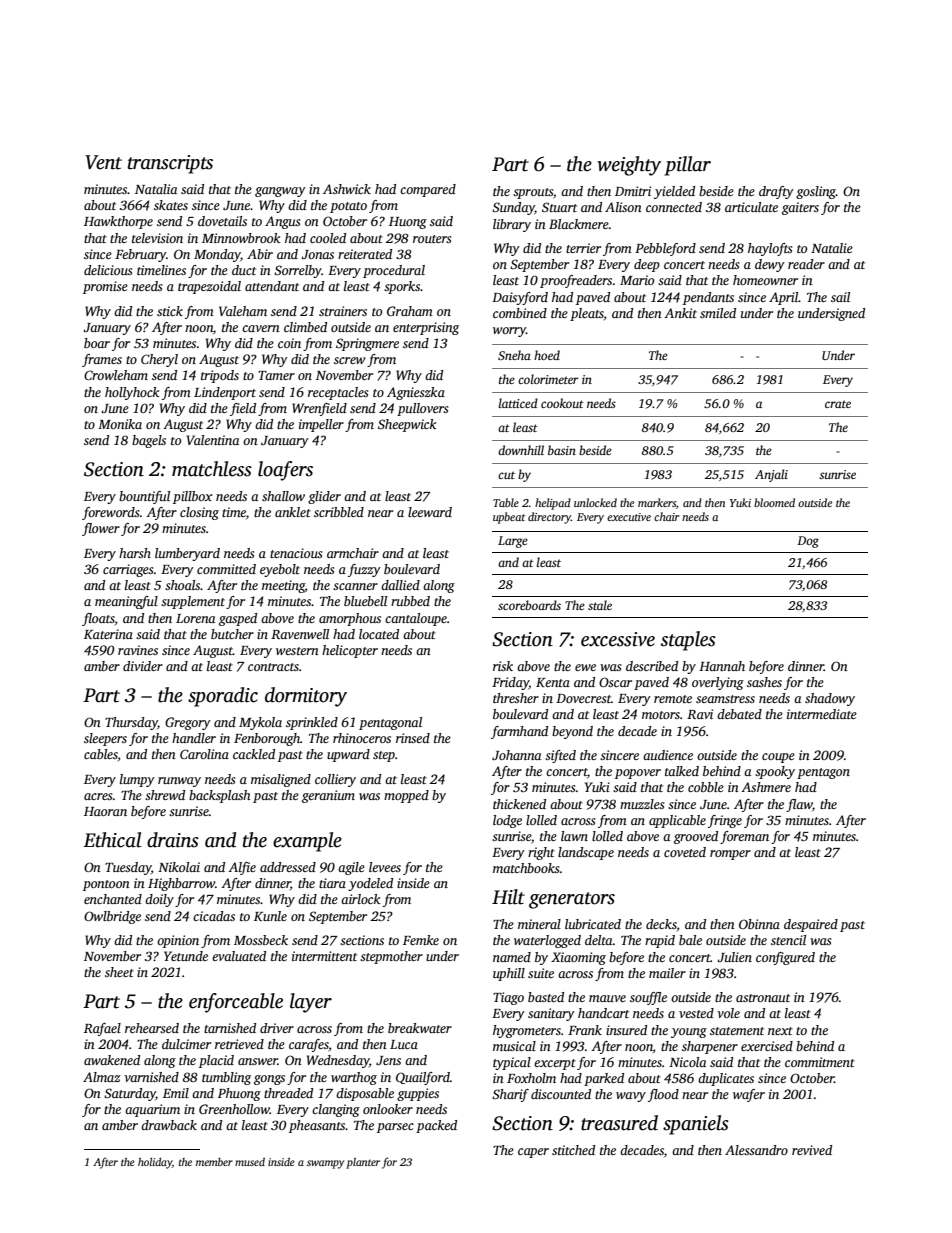 The width and height of the document is (952, 1233). Describe the element at coordinates (367, 344) in the document. I see `Springmere` at that location.
